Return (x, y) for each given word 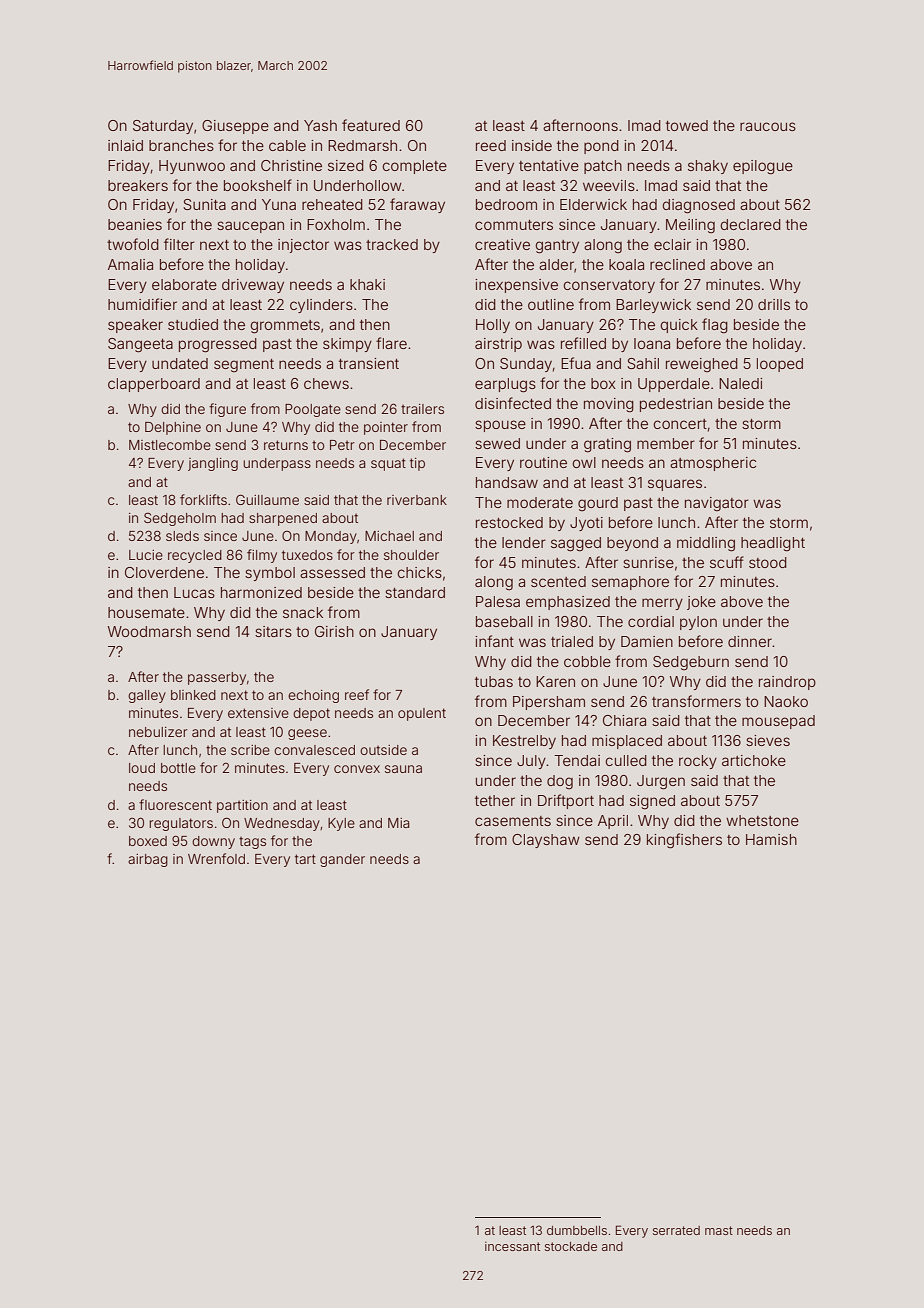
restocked (509, 522)
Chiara (624, 720)
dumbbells (577, 1230)
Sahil (643, 363)
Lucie (146, 555)
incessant (512, 1246)
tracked (392, 244)
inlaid (125, 145)
